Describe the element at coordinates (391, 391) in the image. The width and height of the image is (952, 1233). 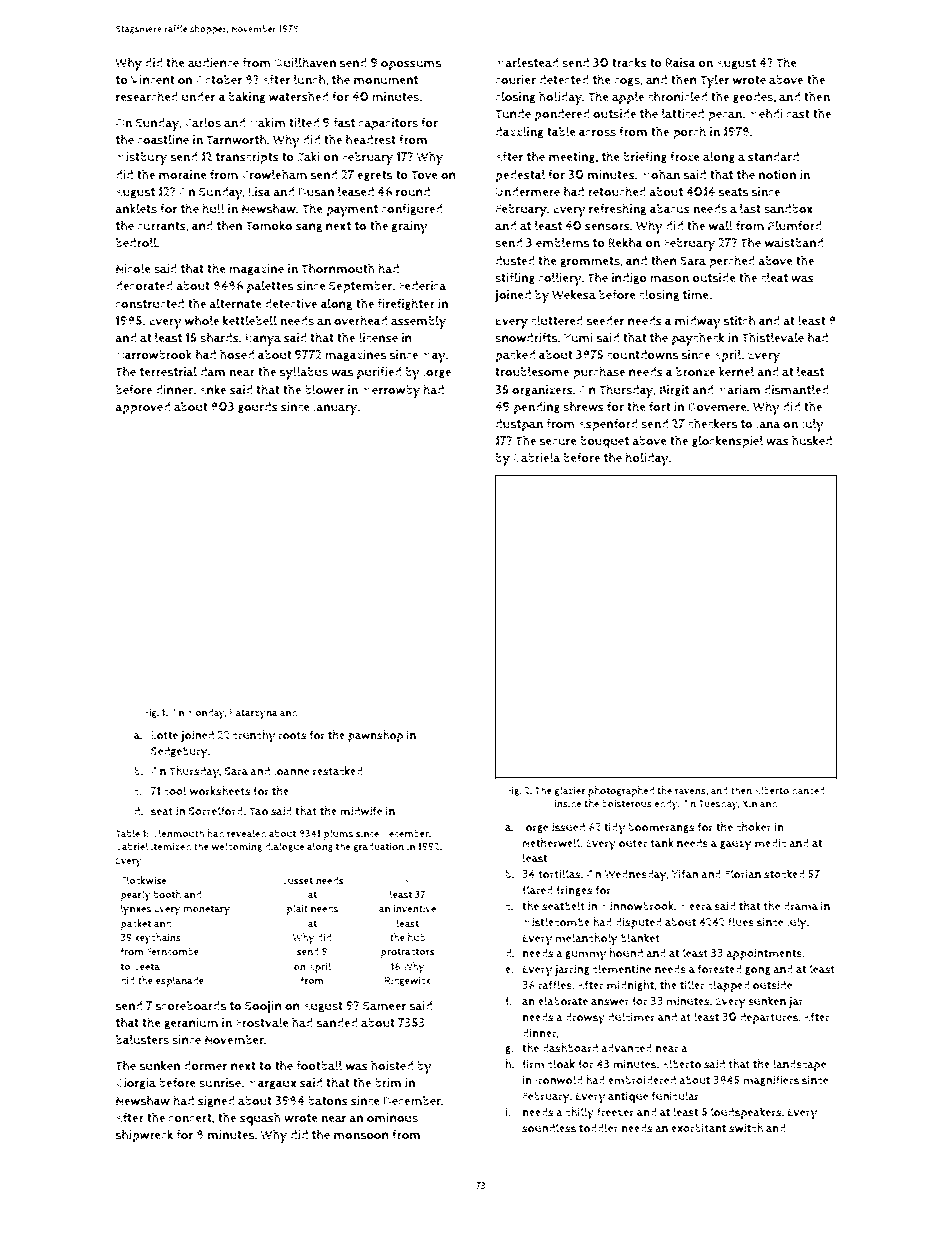
I see `Merrowby` at that location.
